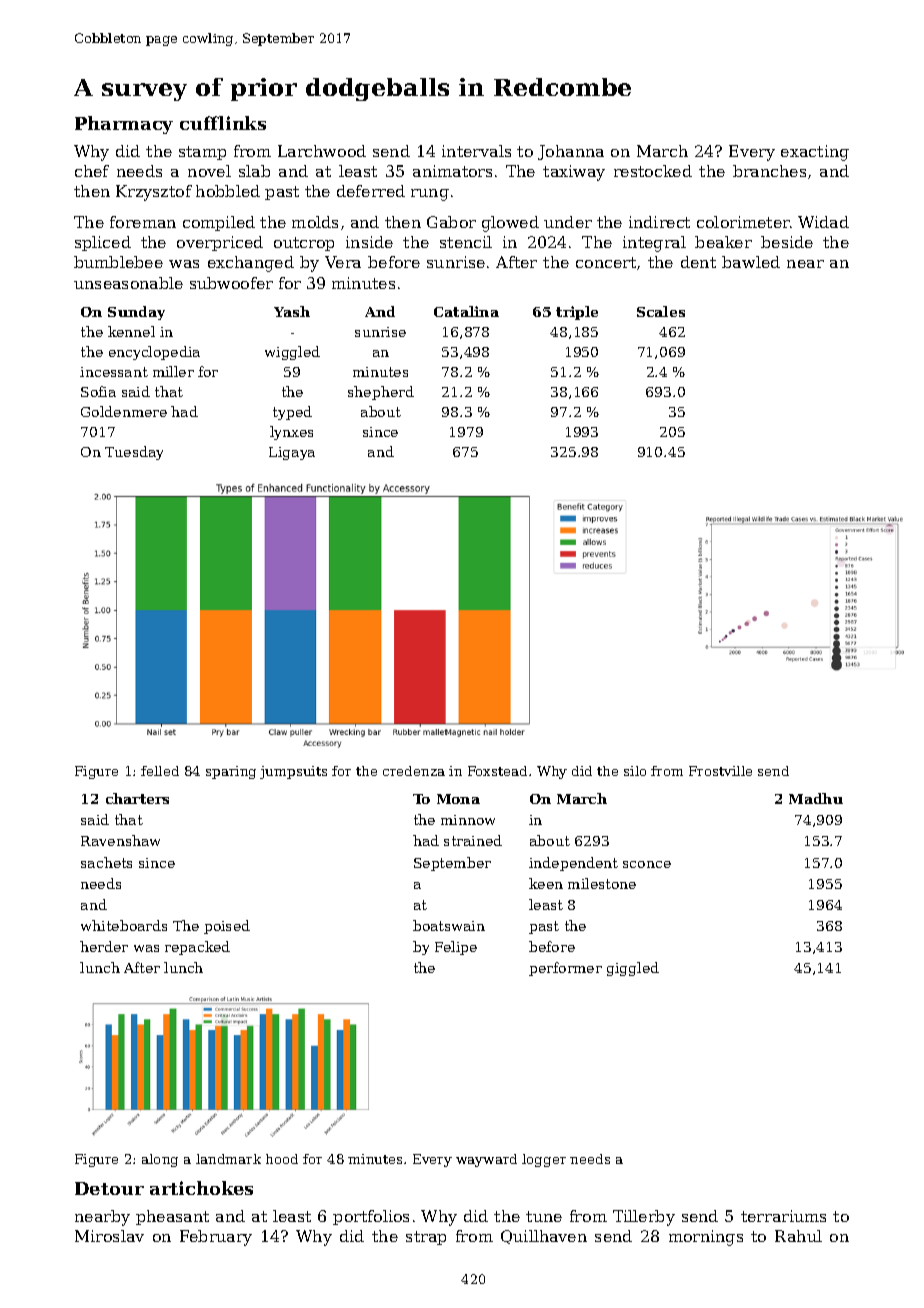 The image size is (924, 1308). I want to click on credenza, so click(414, 771).
